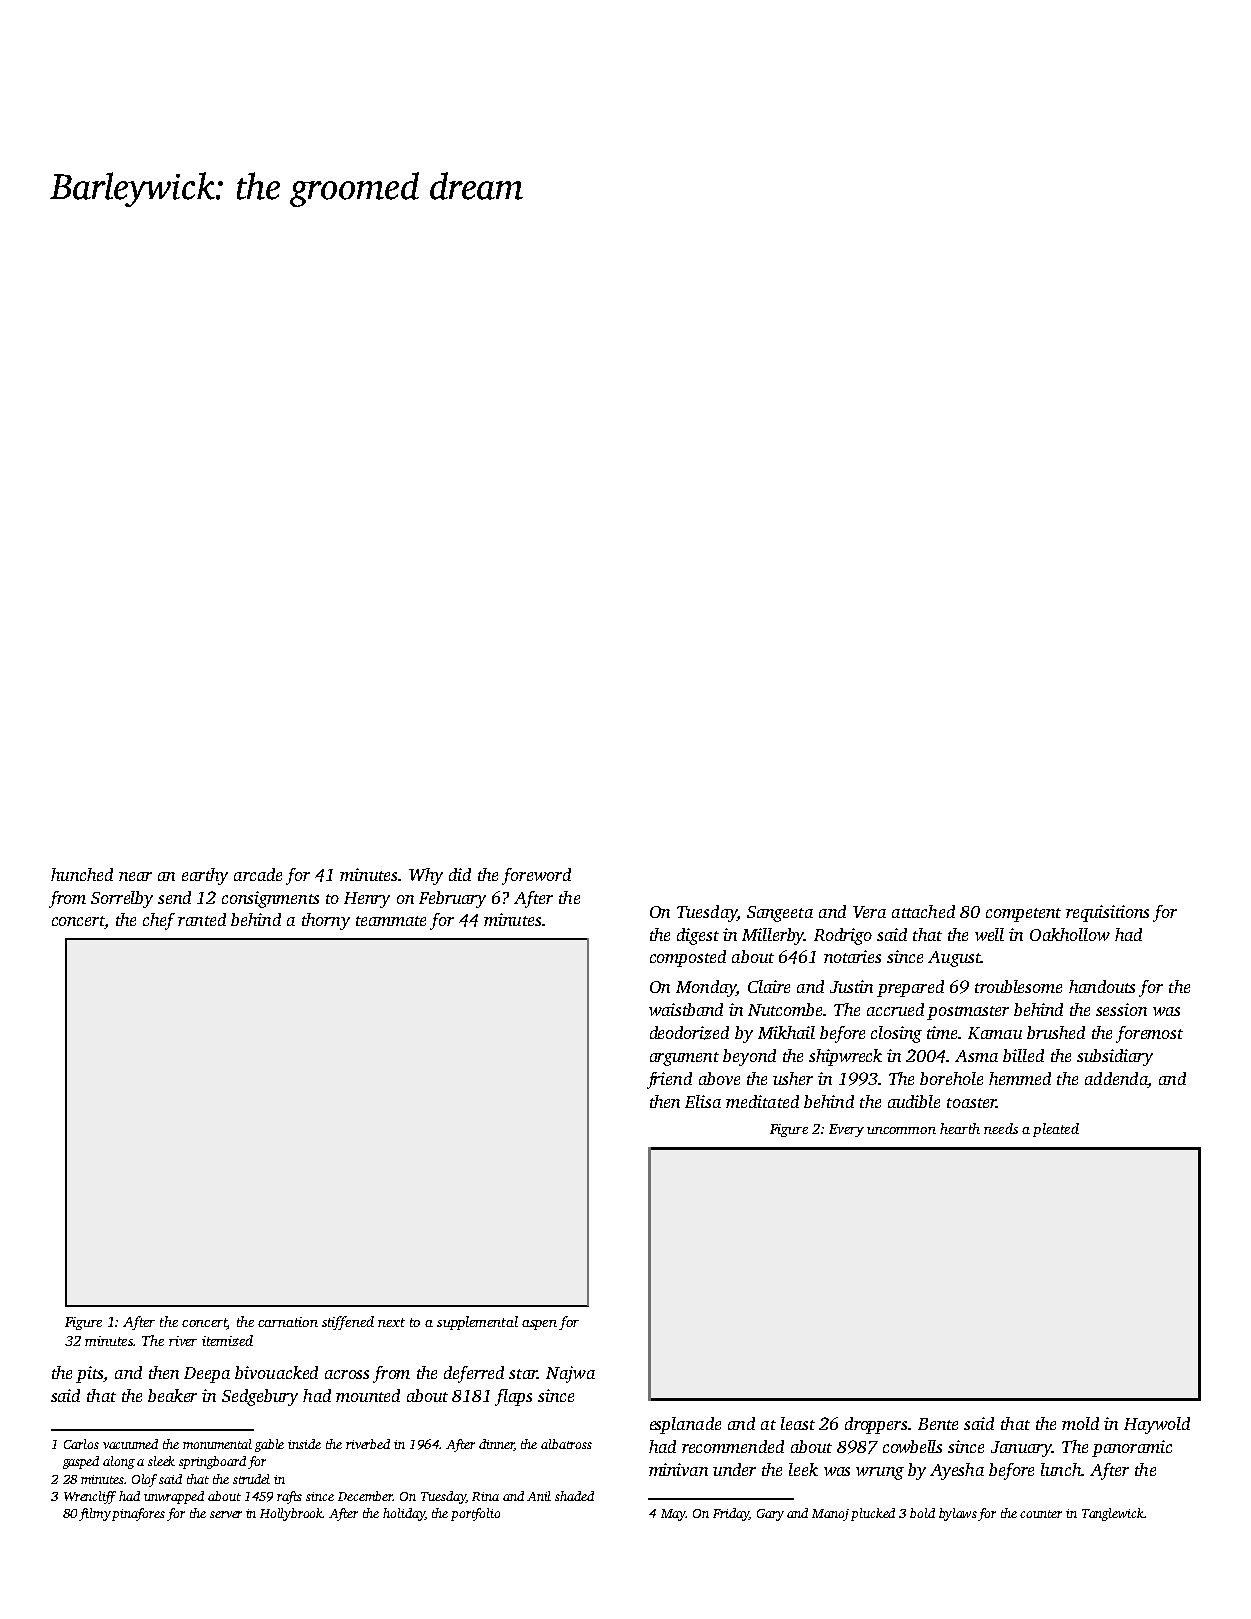  I want to click on hearth, so click(960, 1128).
